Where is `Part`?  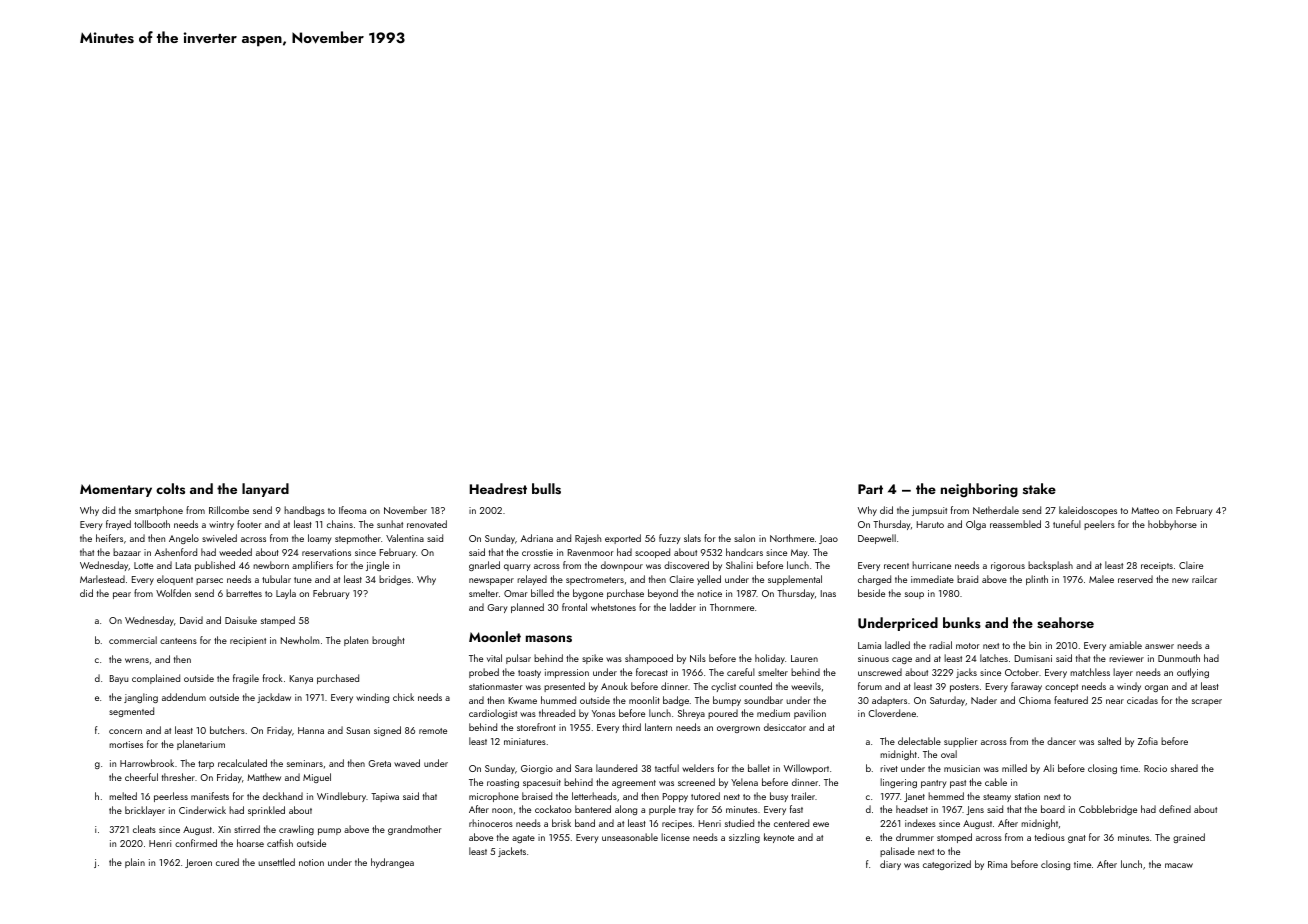 Part is located at coordinates (870, 489).
